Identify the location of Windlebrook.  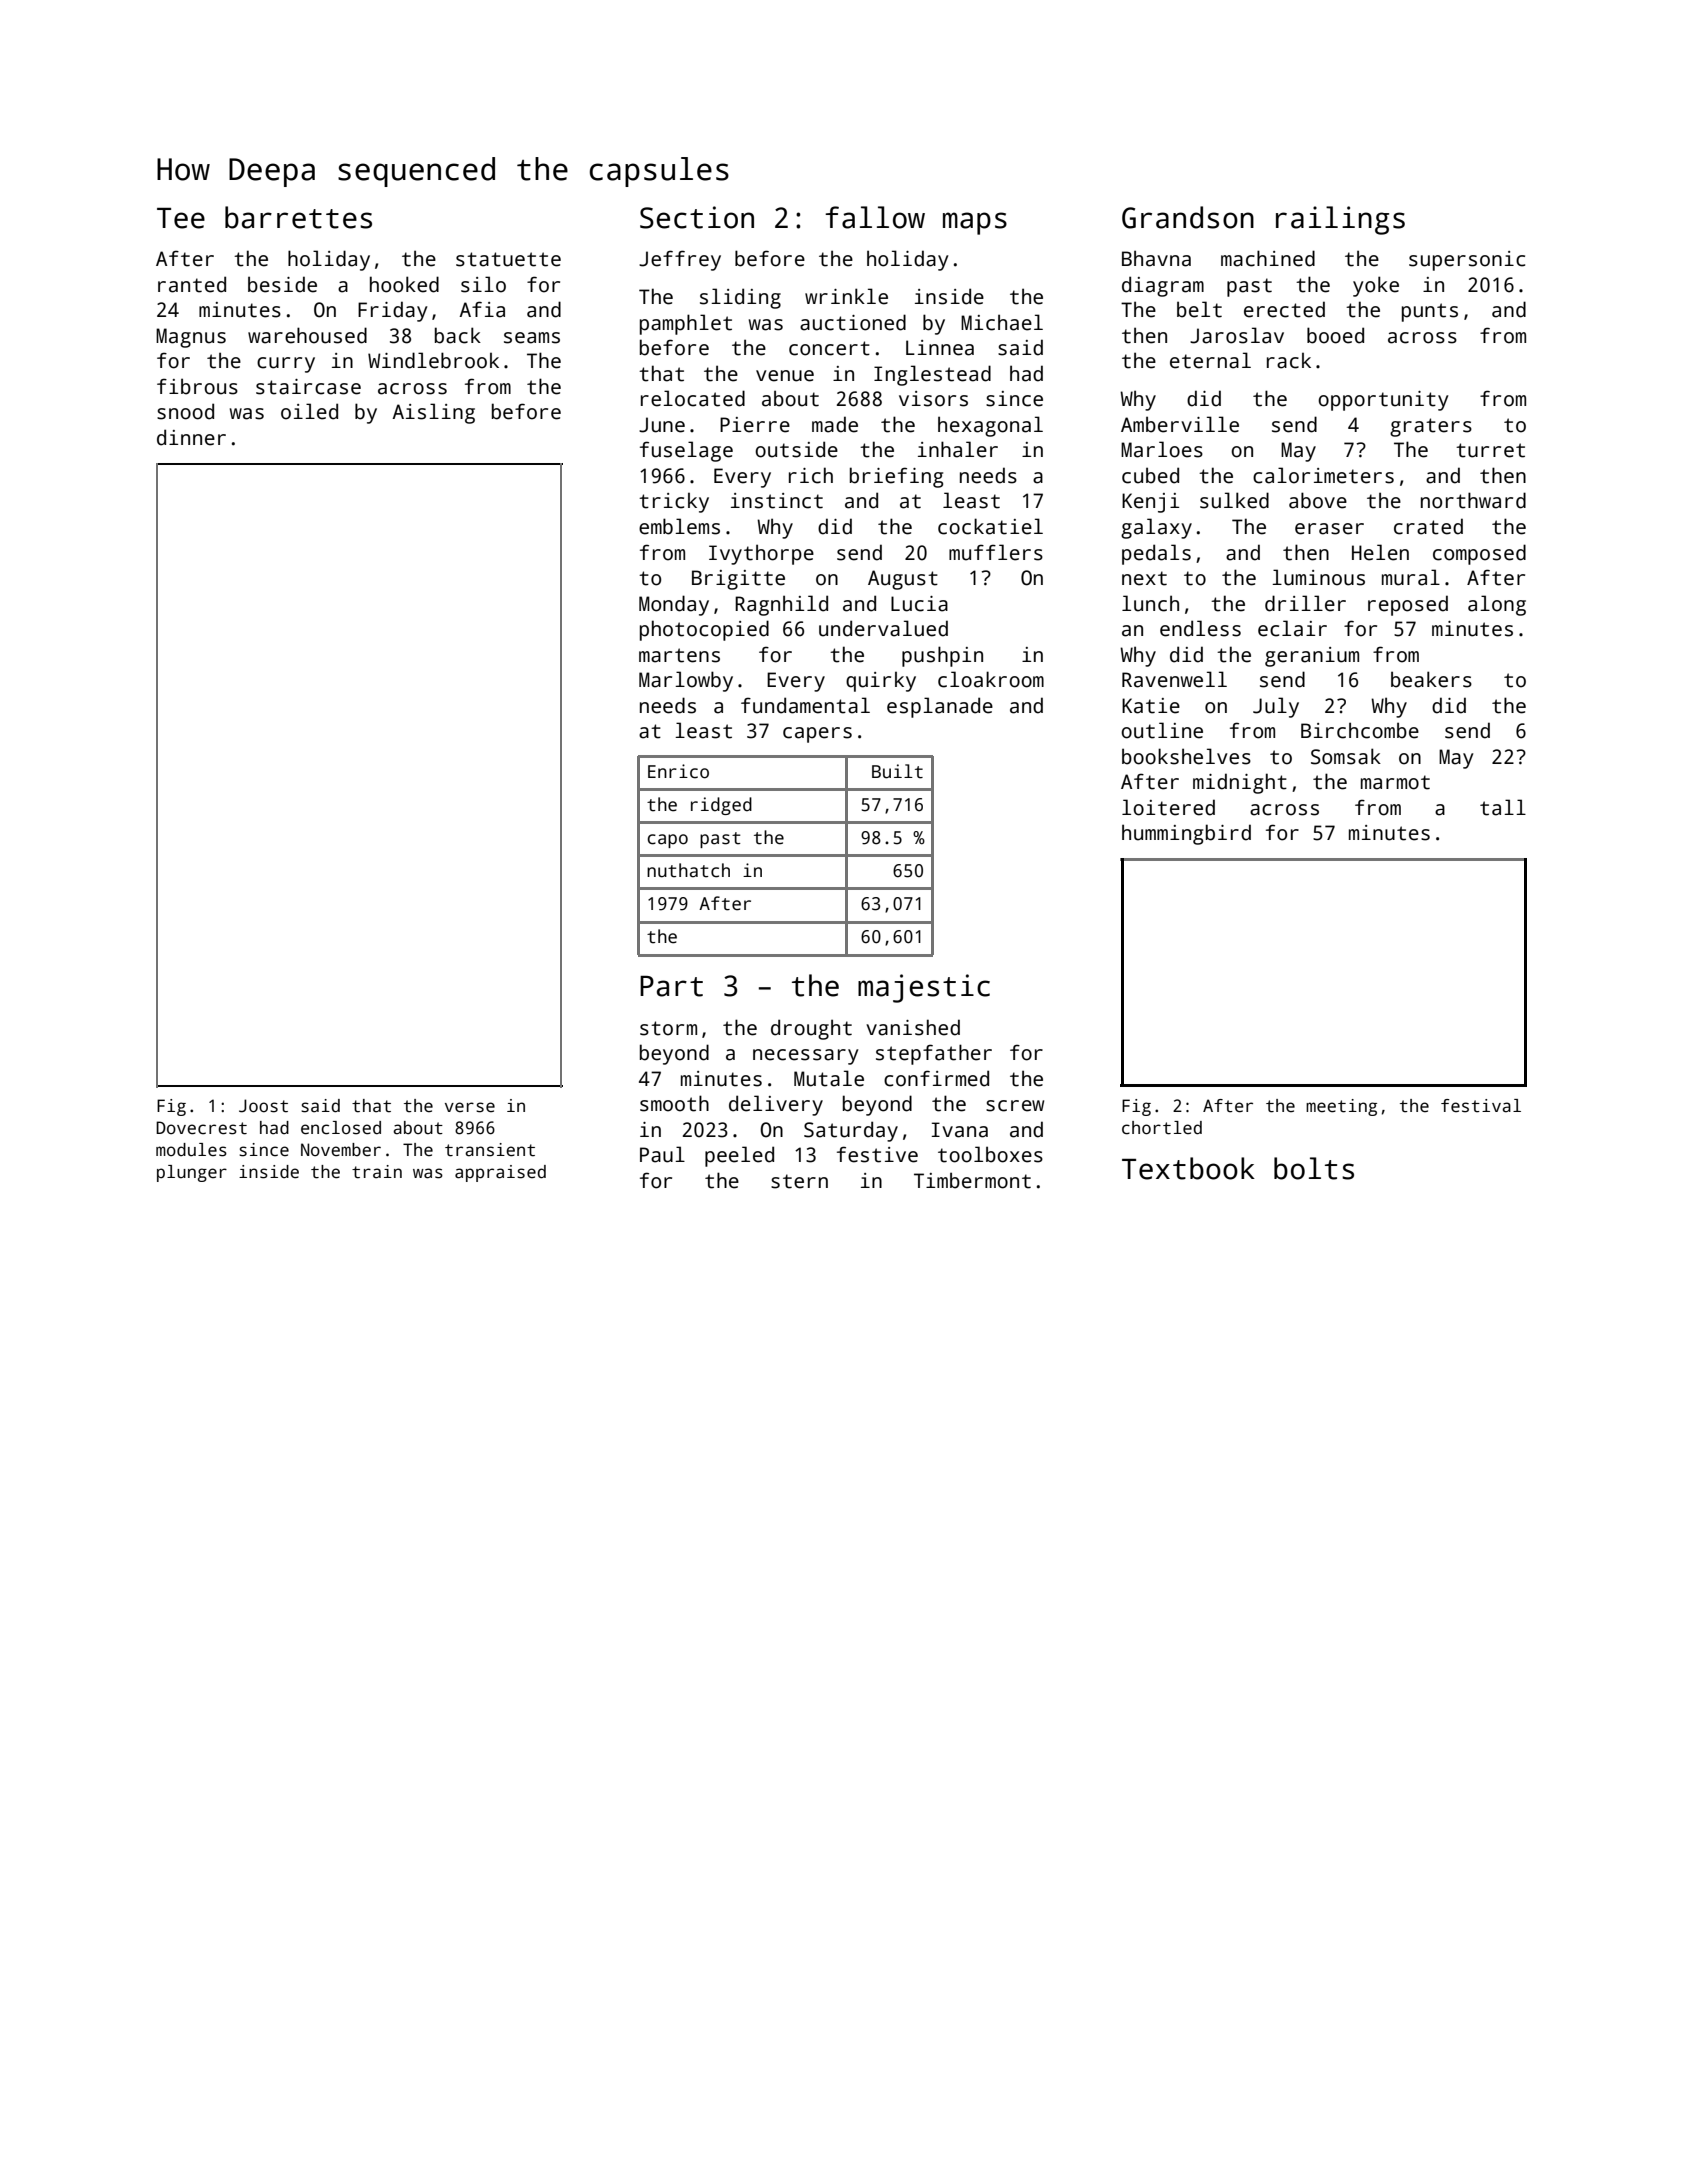
(433, 360).
